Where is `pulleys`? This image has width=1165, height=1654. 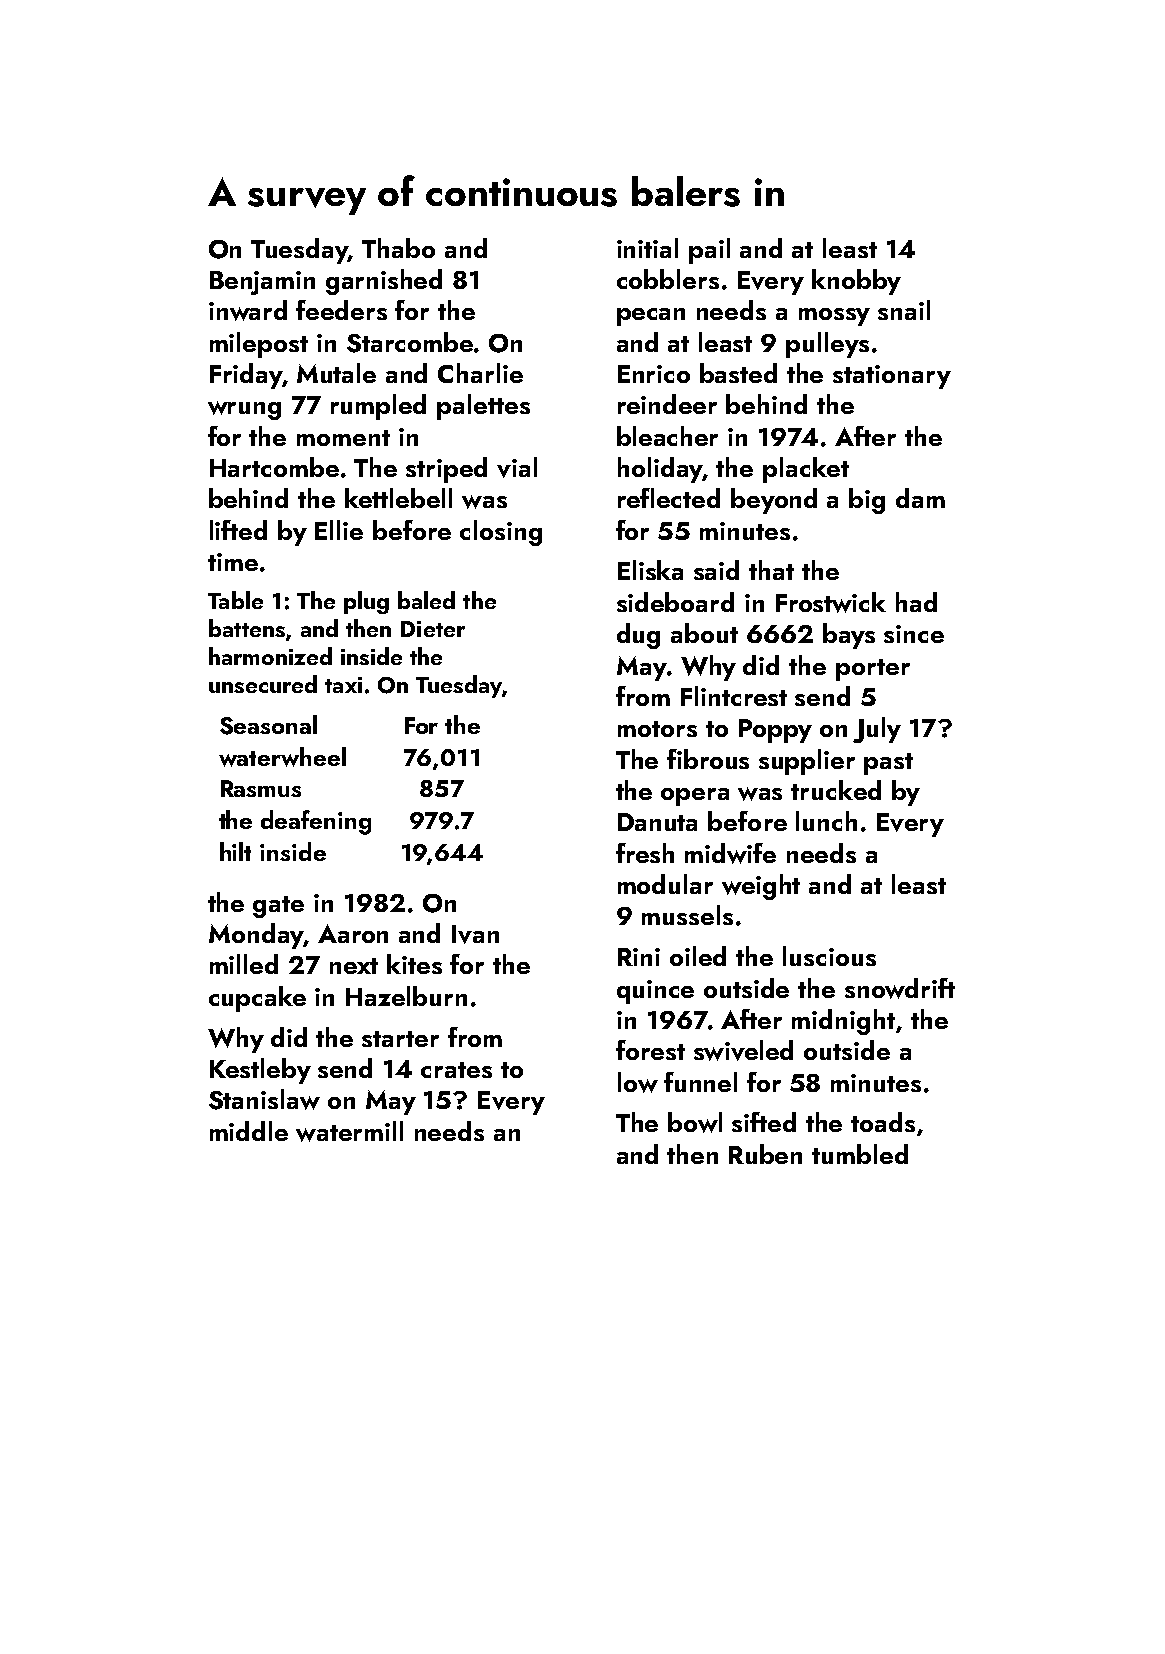 pulleys is located at coordinates (827, 345).
